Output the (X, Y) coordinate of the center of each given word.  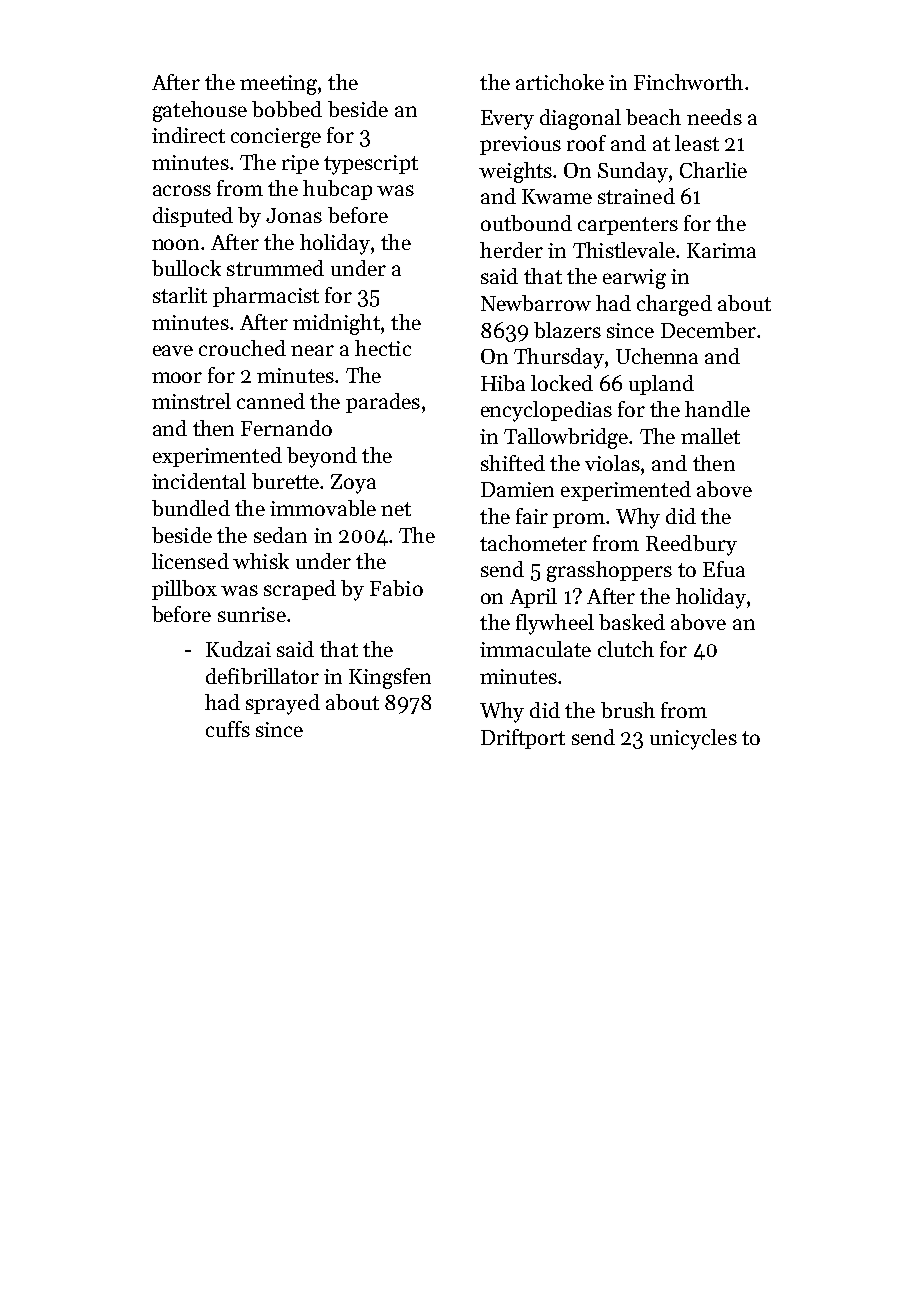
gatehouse (200, 111)
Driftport (523, 739)
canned (271, 401)
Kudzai (238, 649)
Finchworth (688, 82)
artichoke (560, 82)
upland (661, 385)
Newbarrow (536, 303)
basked (632, 622)
